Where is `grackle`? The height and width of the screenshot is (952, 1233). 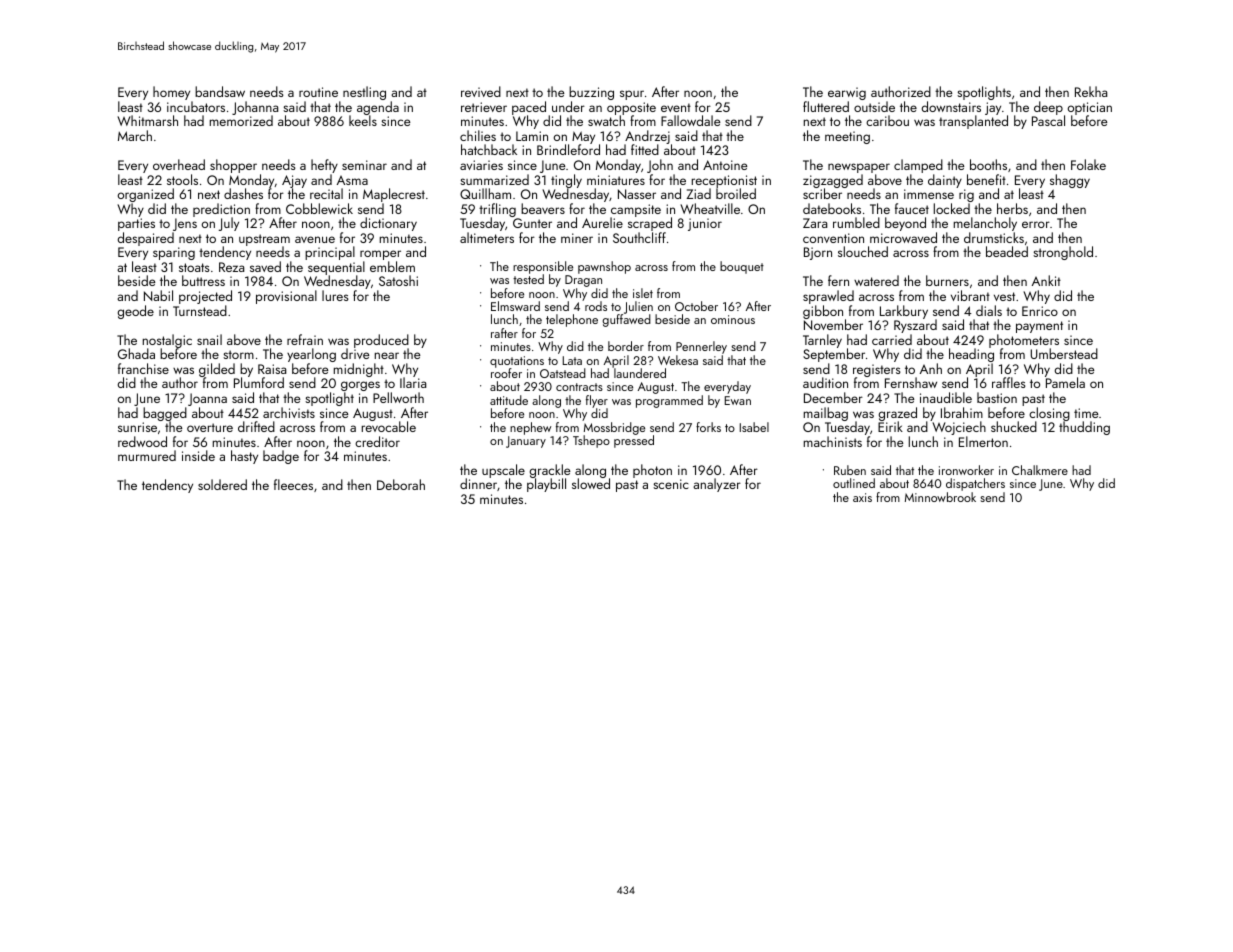
grackle is located at coordinates (550, 471).
